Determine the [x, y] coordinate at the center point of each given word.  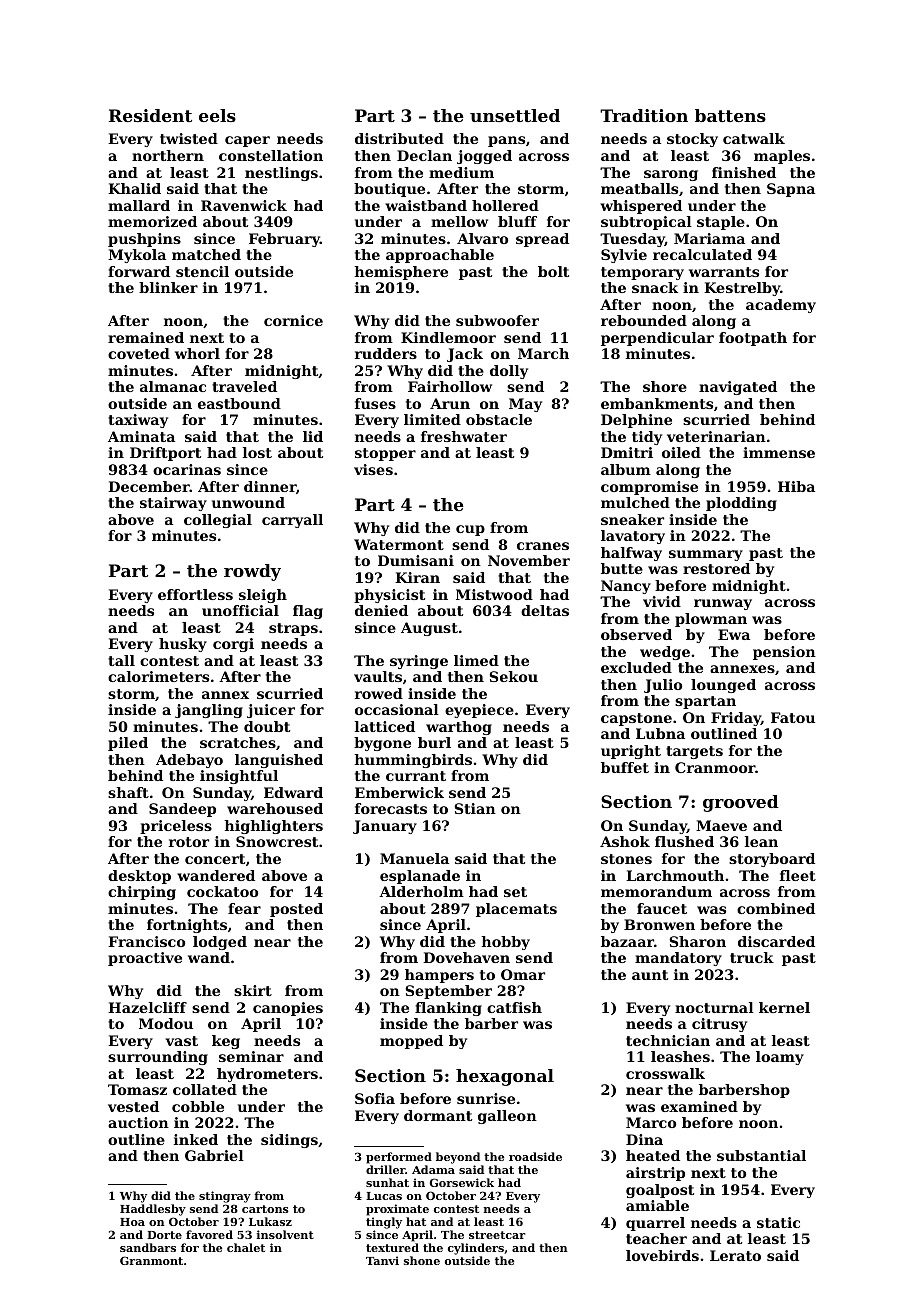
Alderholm [421, 891]
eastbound [239, 403]
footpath [753, 339]
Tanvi [382, 1260]
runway [723, 604]
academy [781, 306]
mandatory [678, 959]
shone [422, 1260]
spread [542, 240]
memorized [152, 221]
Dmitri [627, 452]
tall [121, 660]
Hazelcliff [147, 1007]
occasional [397, 709]
